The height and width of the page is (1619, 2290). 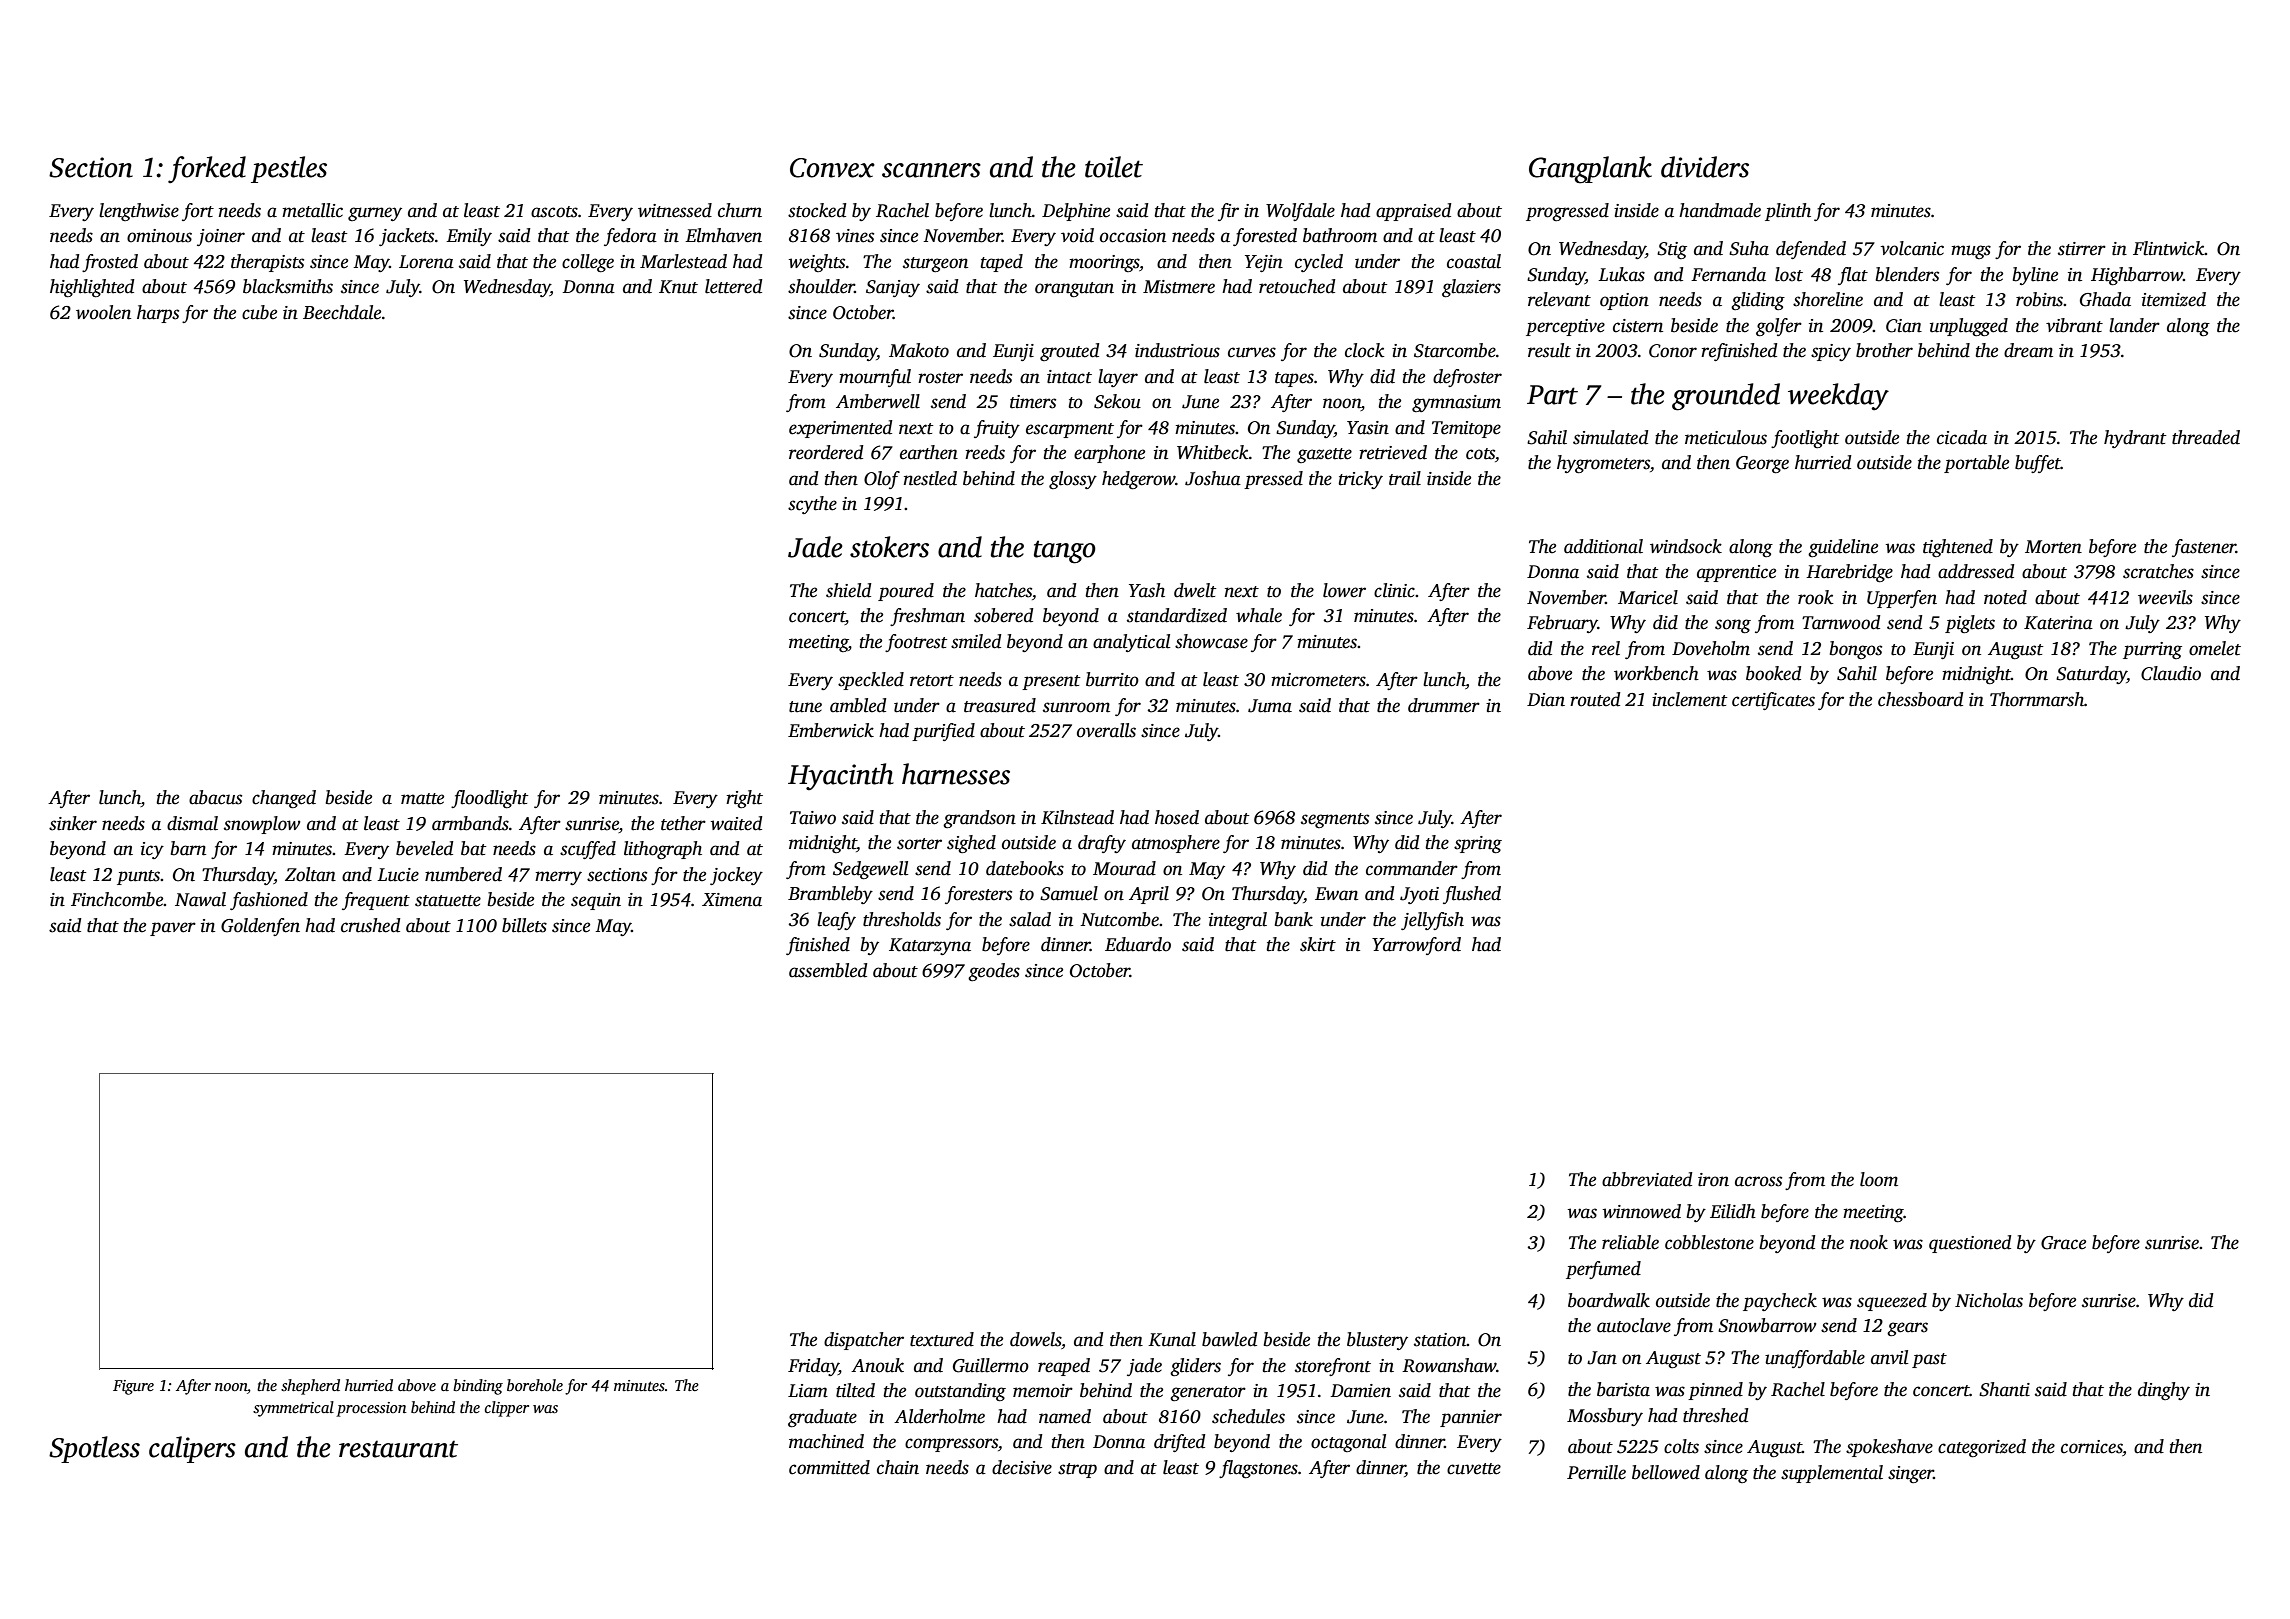 What do you see at coordinates (370, 925) in the page?
I see `crushed` at bounding box center [370, 925].
